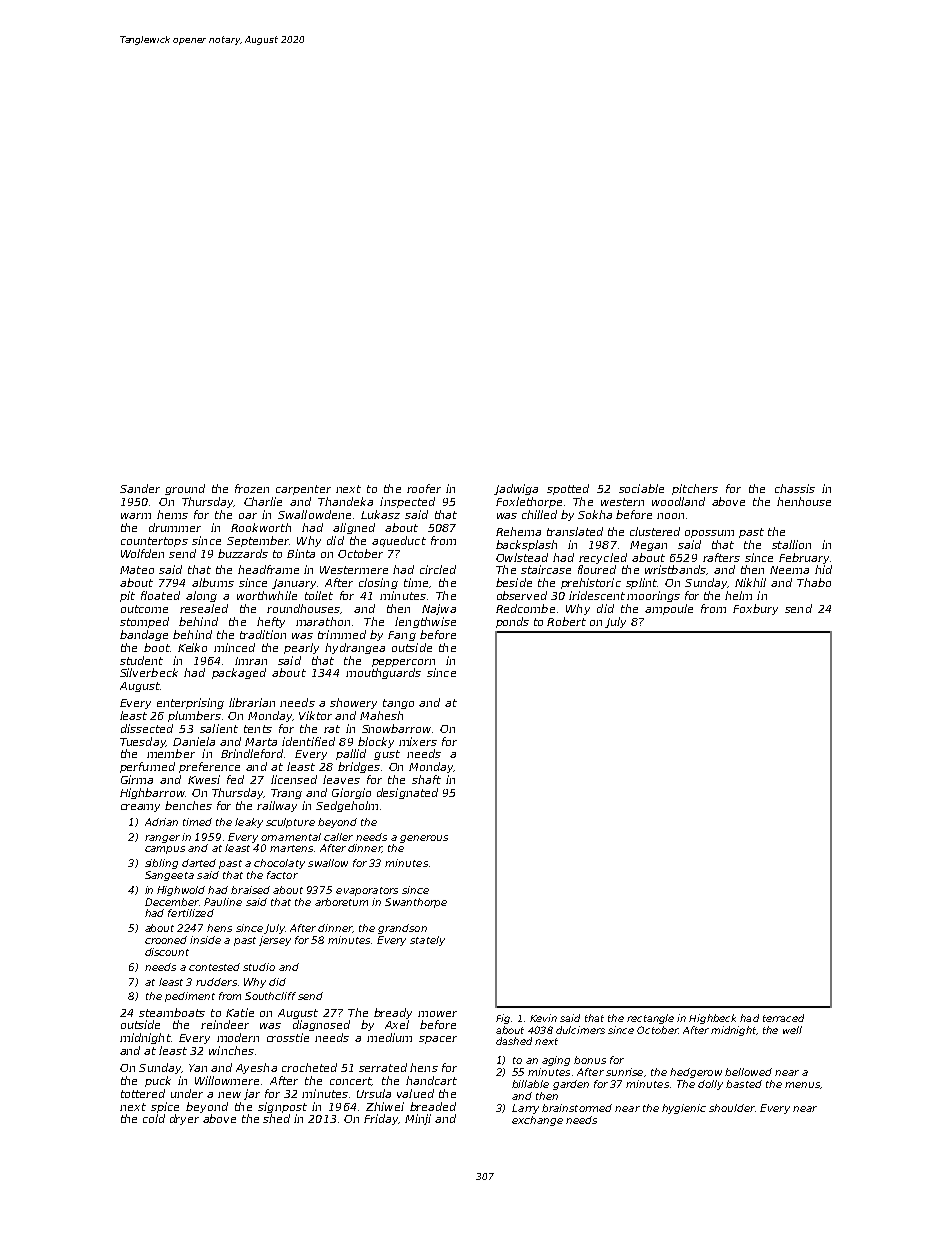 This document has width=952, height=1233. I want to click on exchange, so click(537, 1121).
